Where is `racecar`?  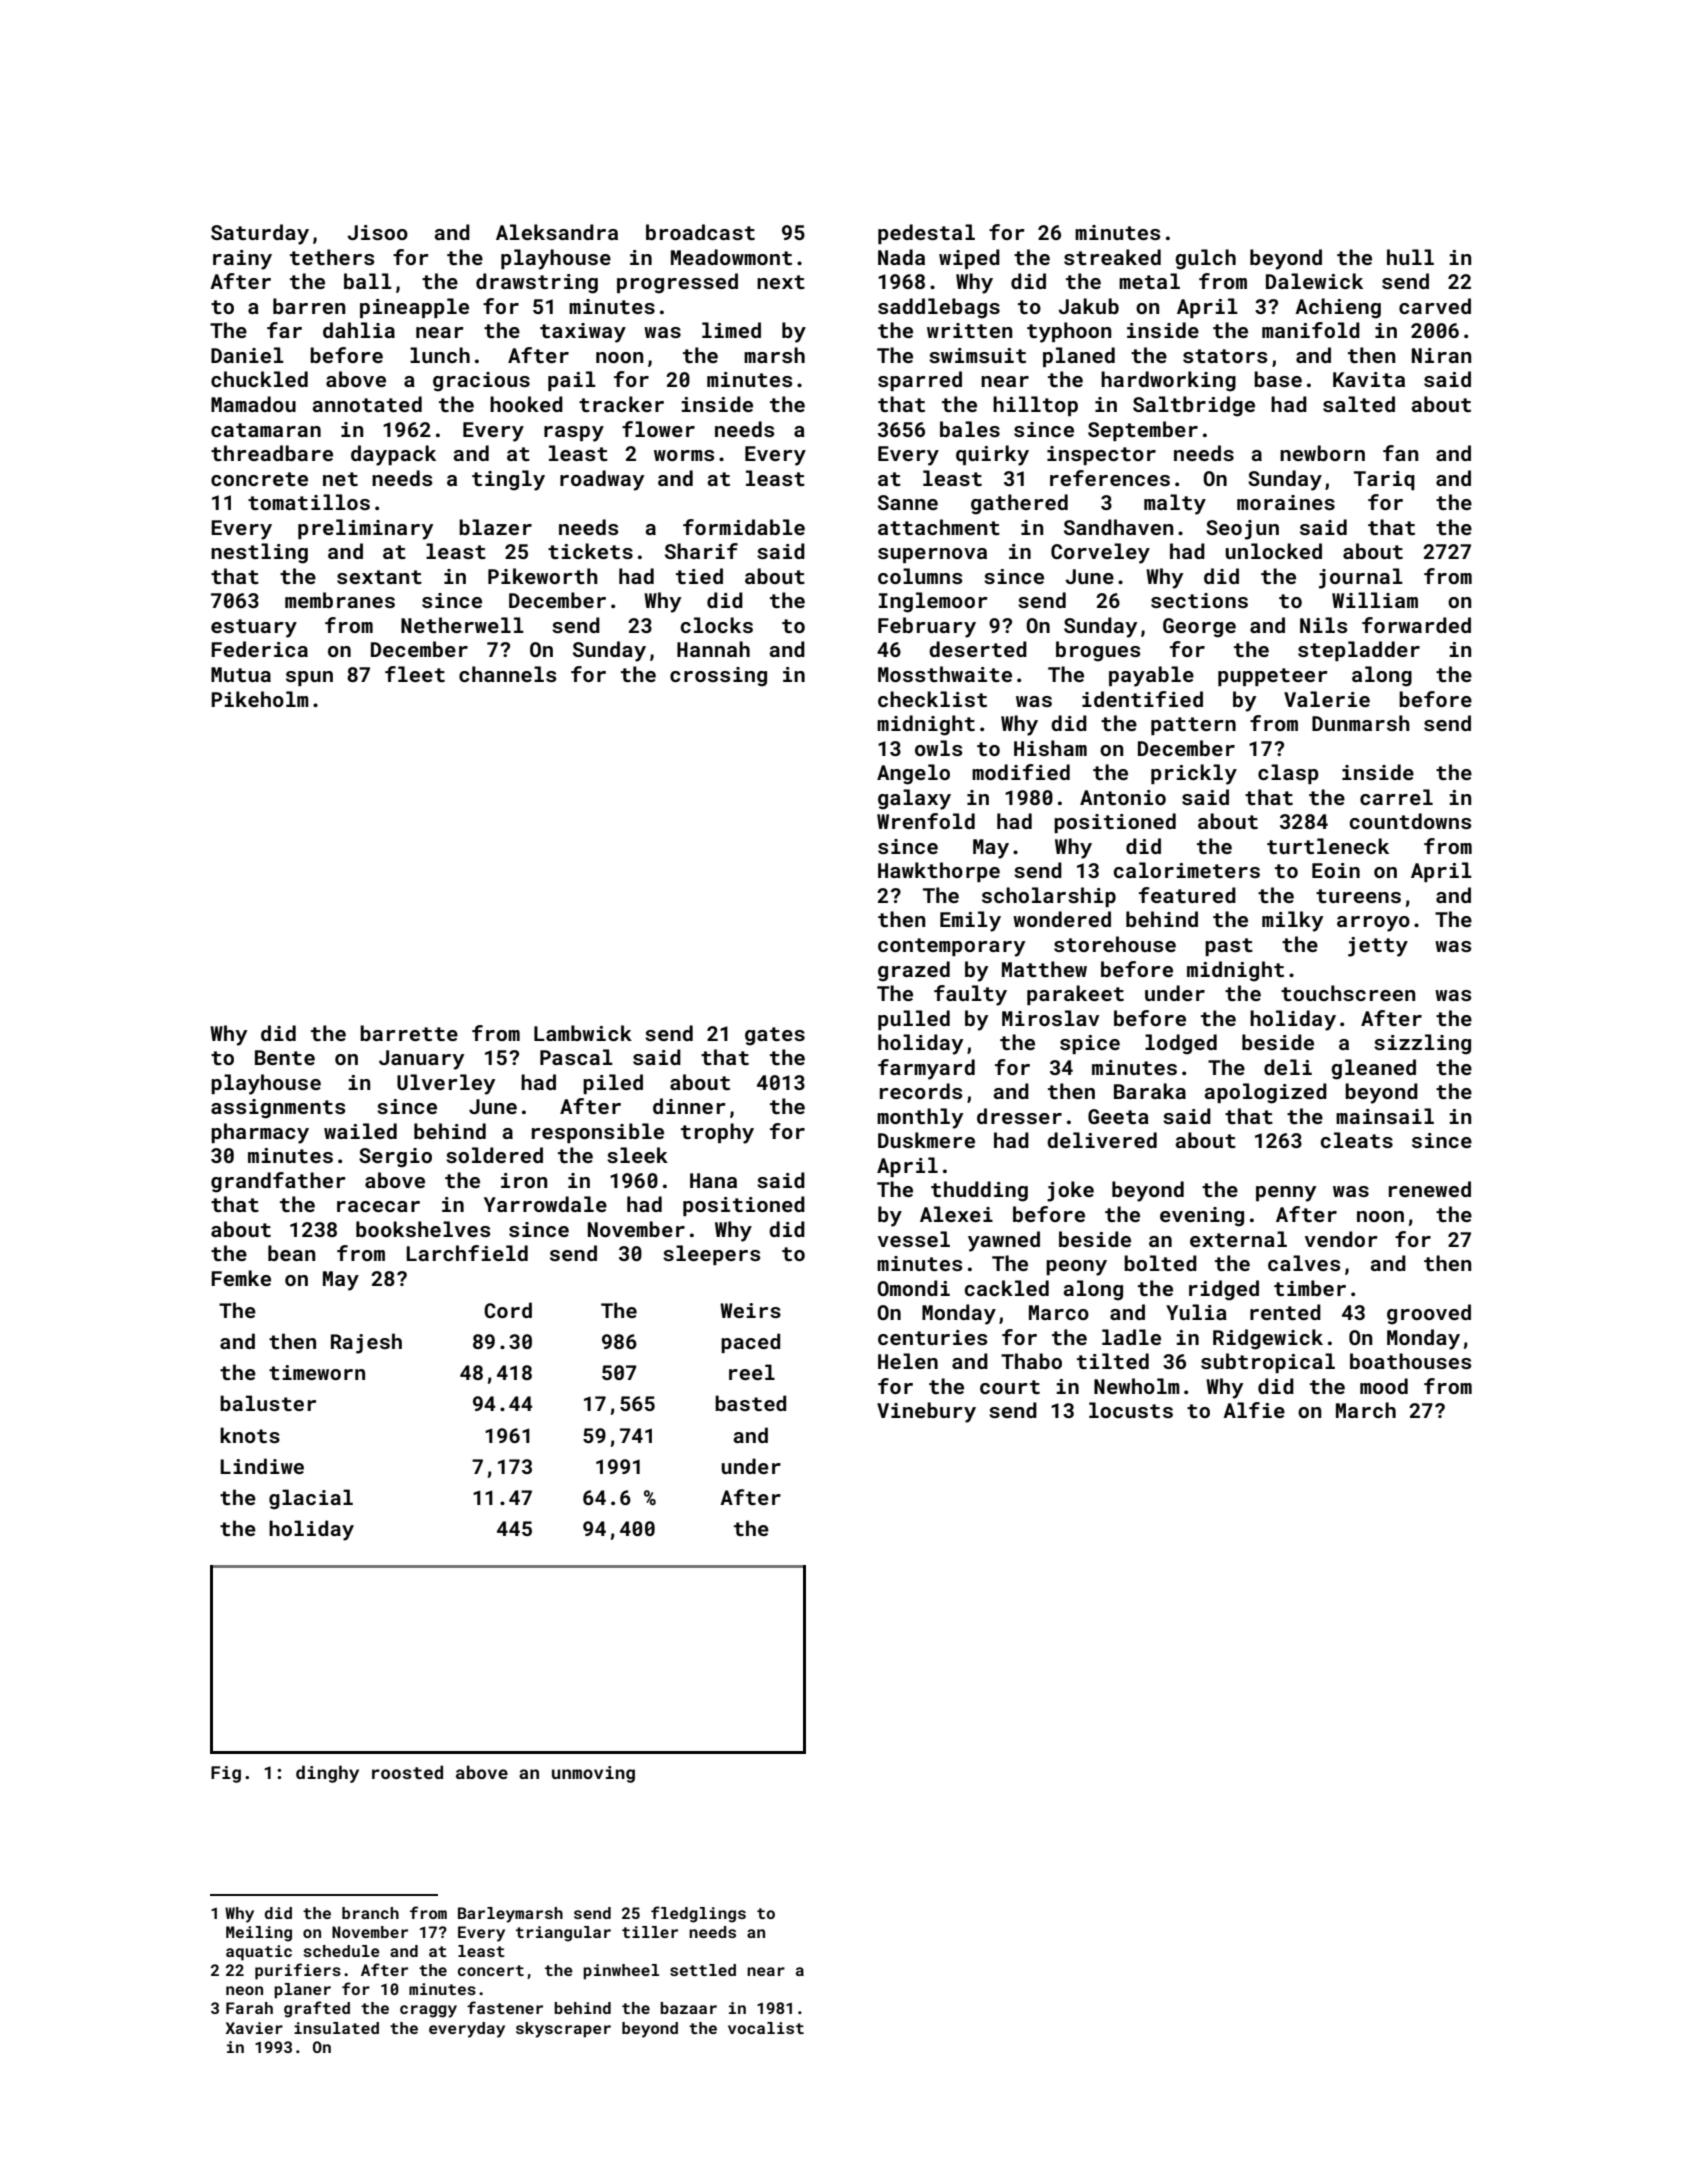 racecar is located at coordinates (378, 1206).
